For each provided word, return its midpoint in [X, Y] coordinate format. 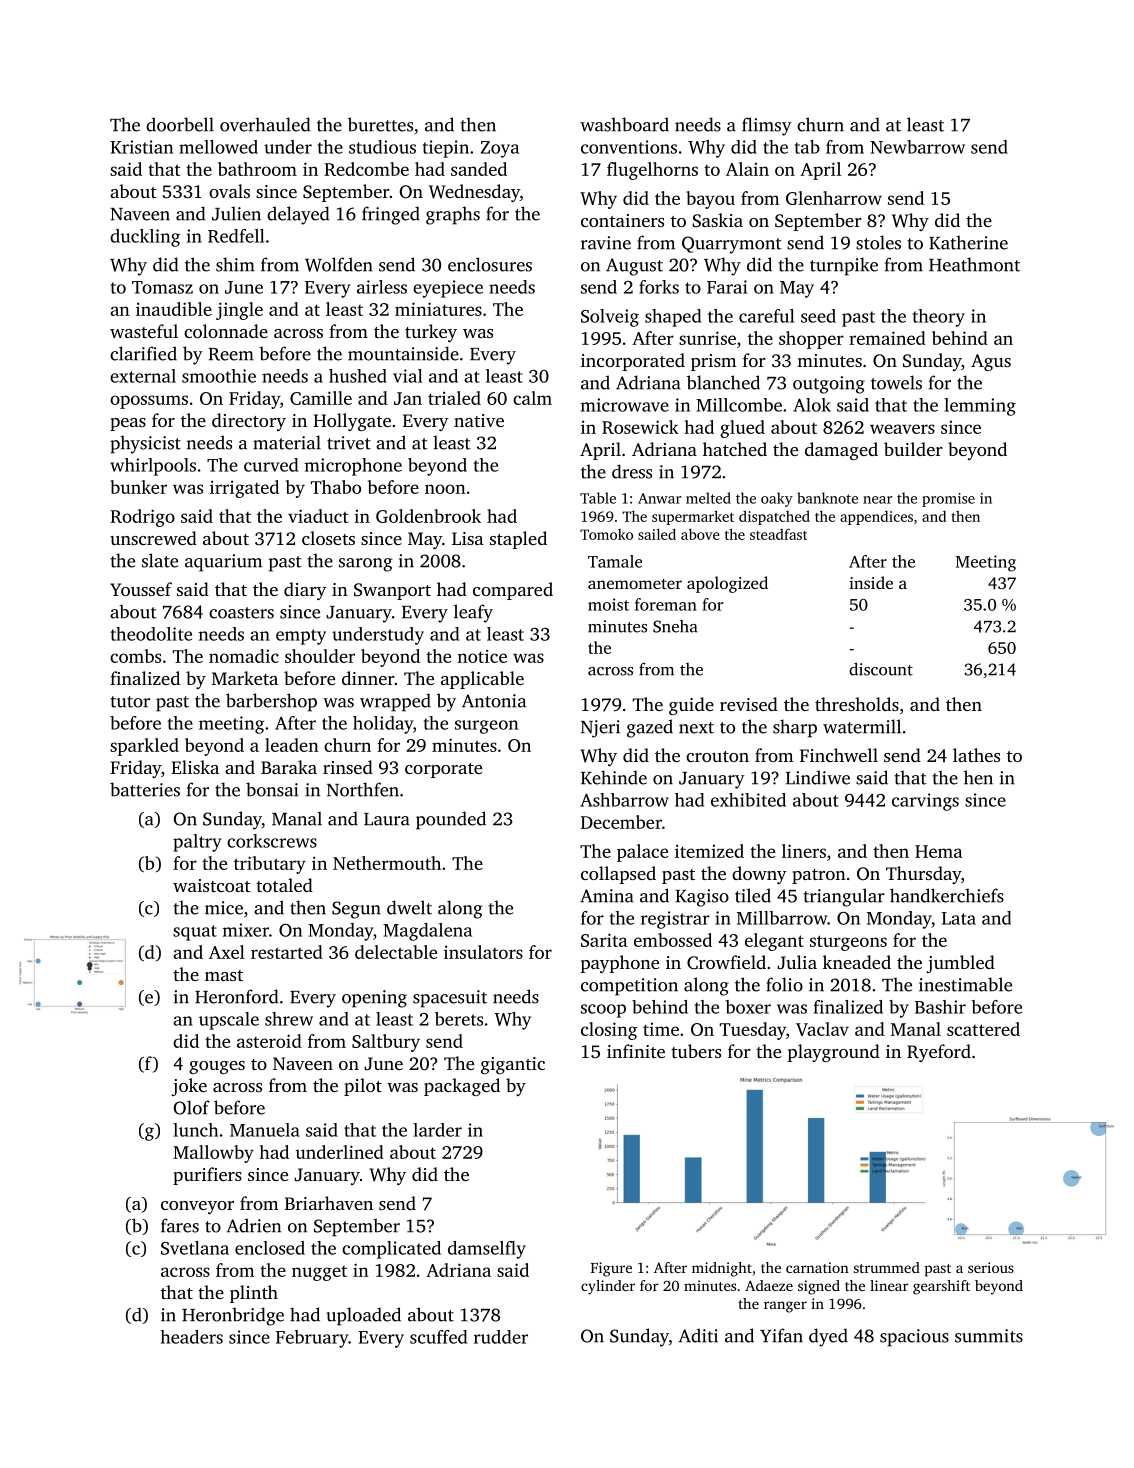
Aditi [698, 1335]
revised [749, 704]
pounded [451, 820]
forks [659, 287]
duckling [145, 238]
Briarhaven [329, 1203]
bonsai [272, 789]
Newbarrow [917, 147]
